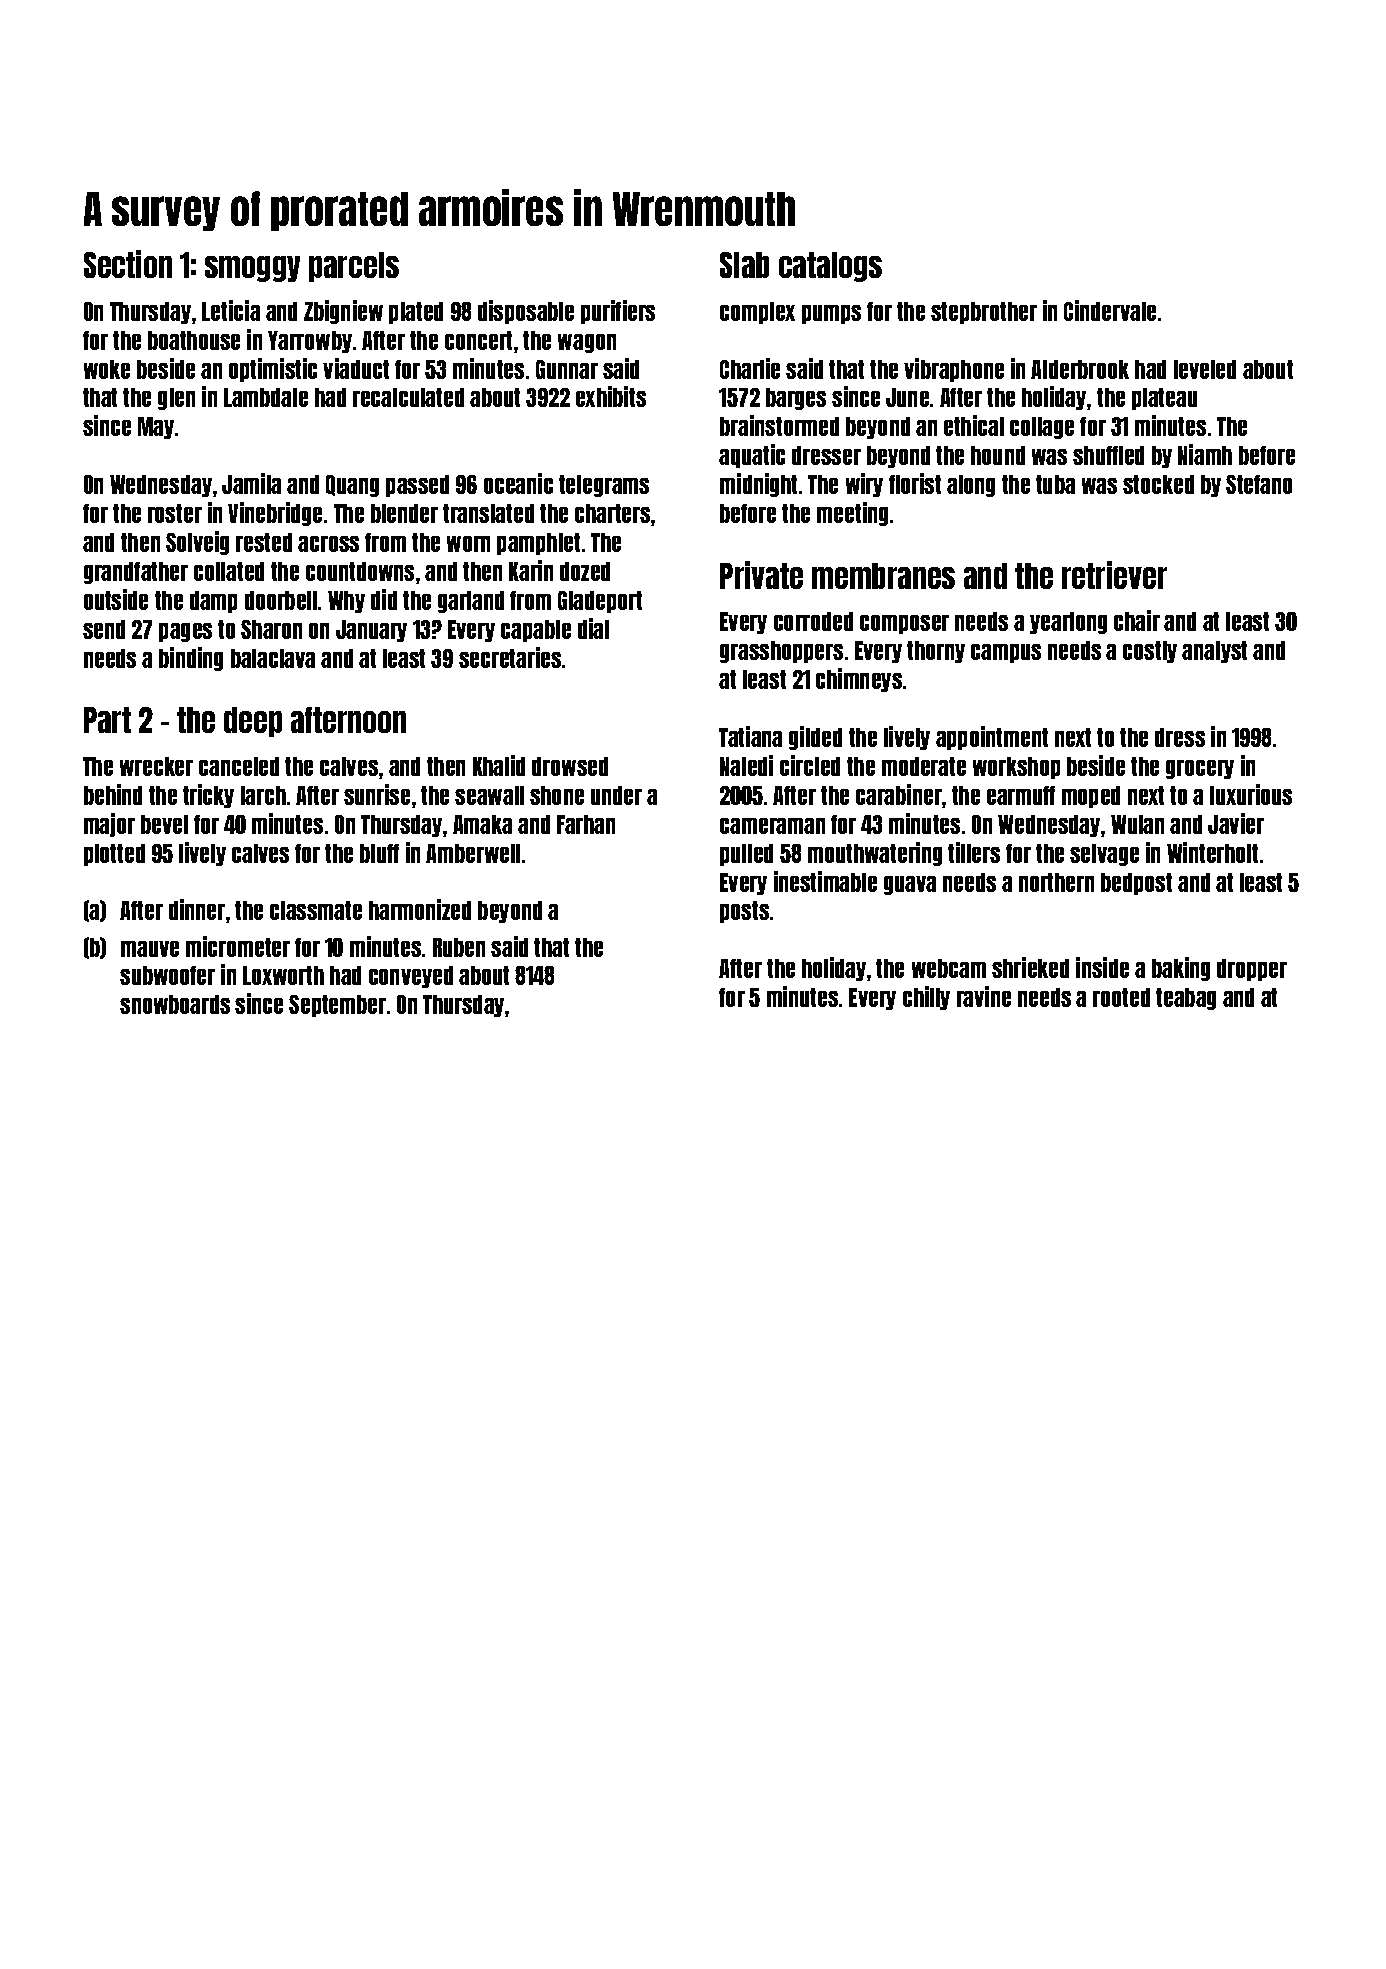 This screenshot has width=1386, height=1969. What do you see at coordinates (1080, 369) in the screenshot?
I see `Alderbrook` at bounding box center [1080, 369].
